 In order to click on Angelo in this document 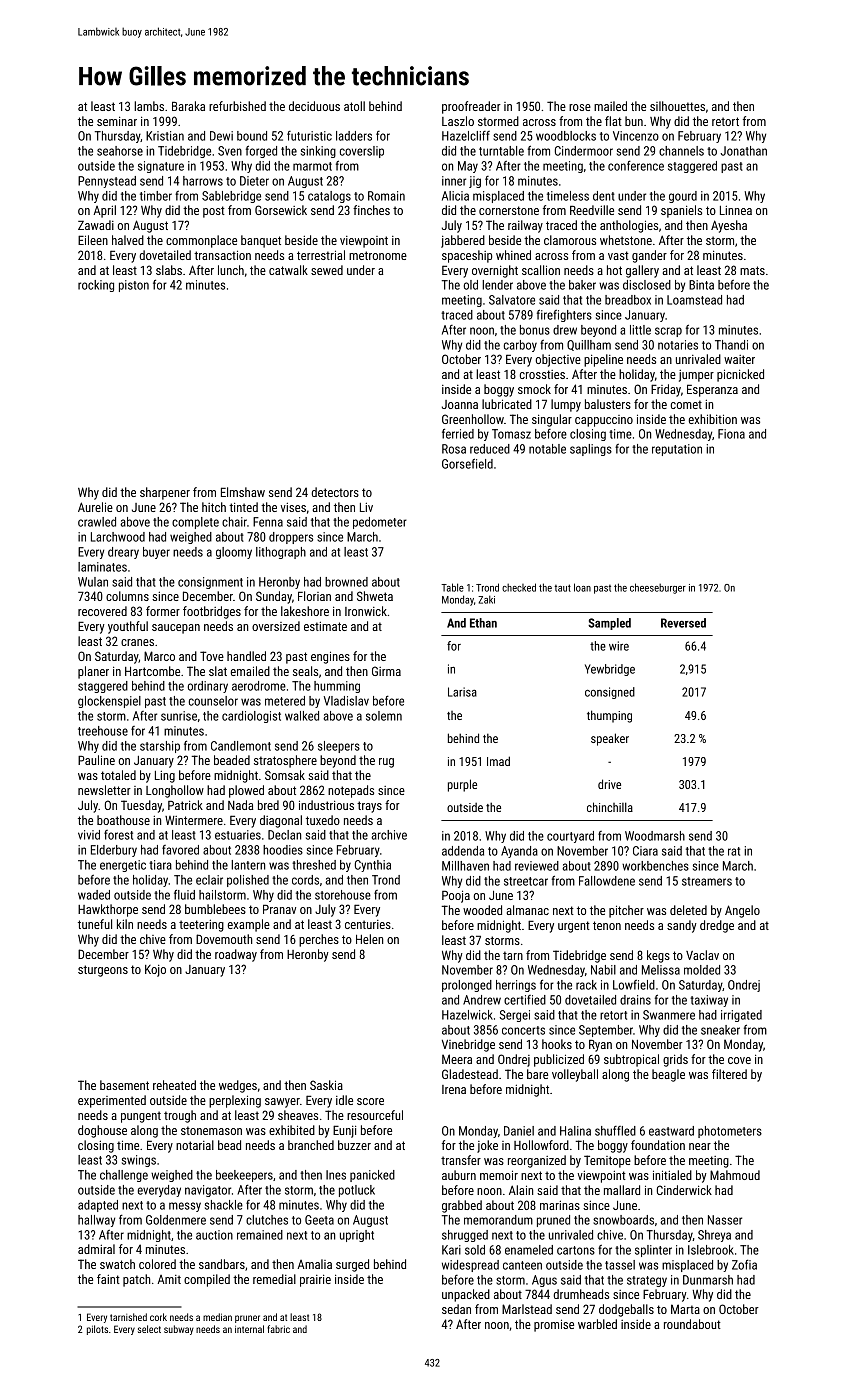, I will do `click(742, 911)`.
